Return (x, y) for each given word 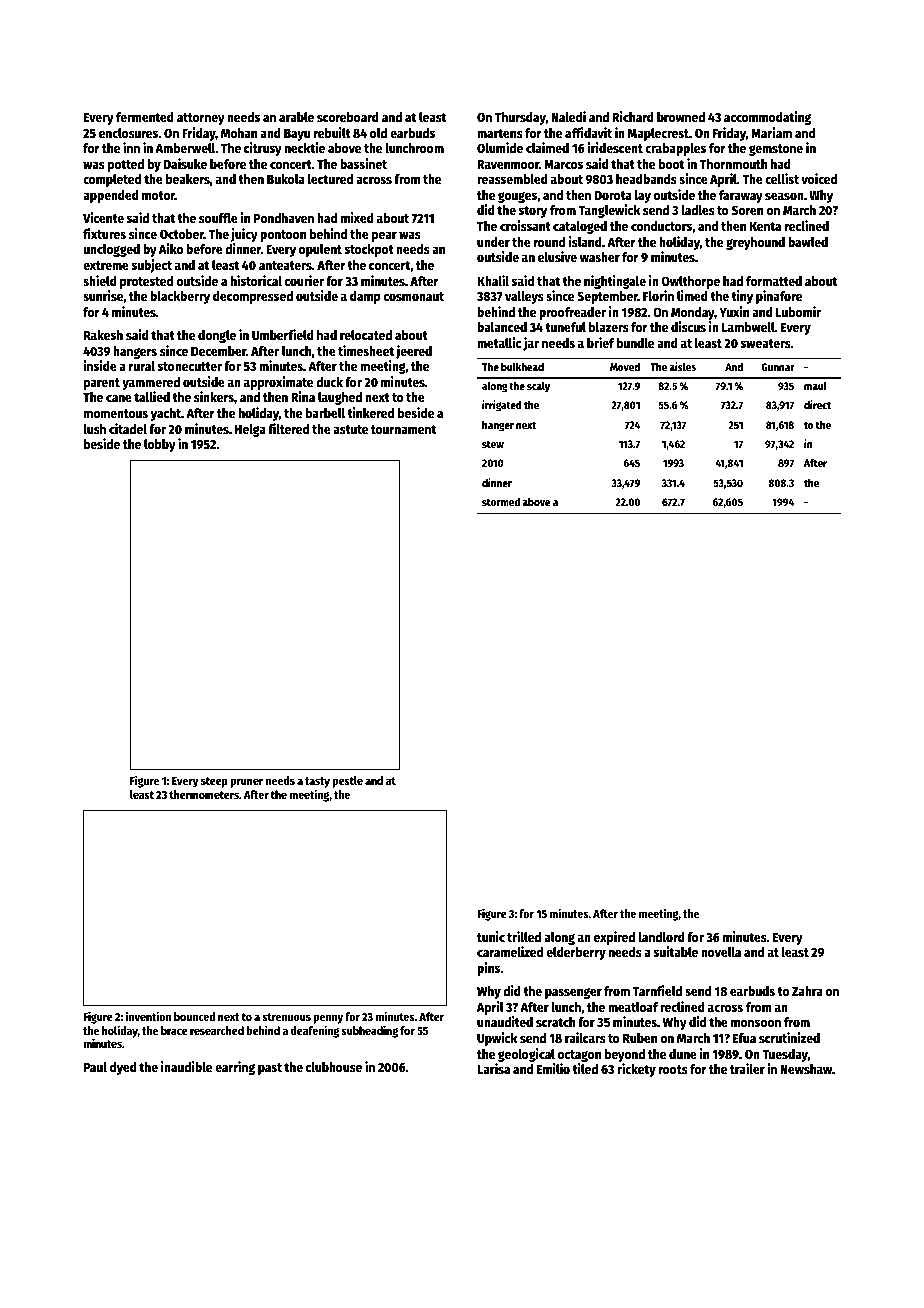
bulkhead (522, 366)
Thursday (520, 118)
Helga (250, 430)
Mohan (239, 133)
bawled (808, 242)
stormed (501, 501)
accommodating (767, 118)
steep (214, 782)
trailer (747, 1068)
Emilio (553, 1068)
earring (235, 1068)
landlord (661, 937)
